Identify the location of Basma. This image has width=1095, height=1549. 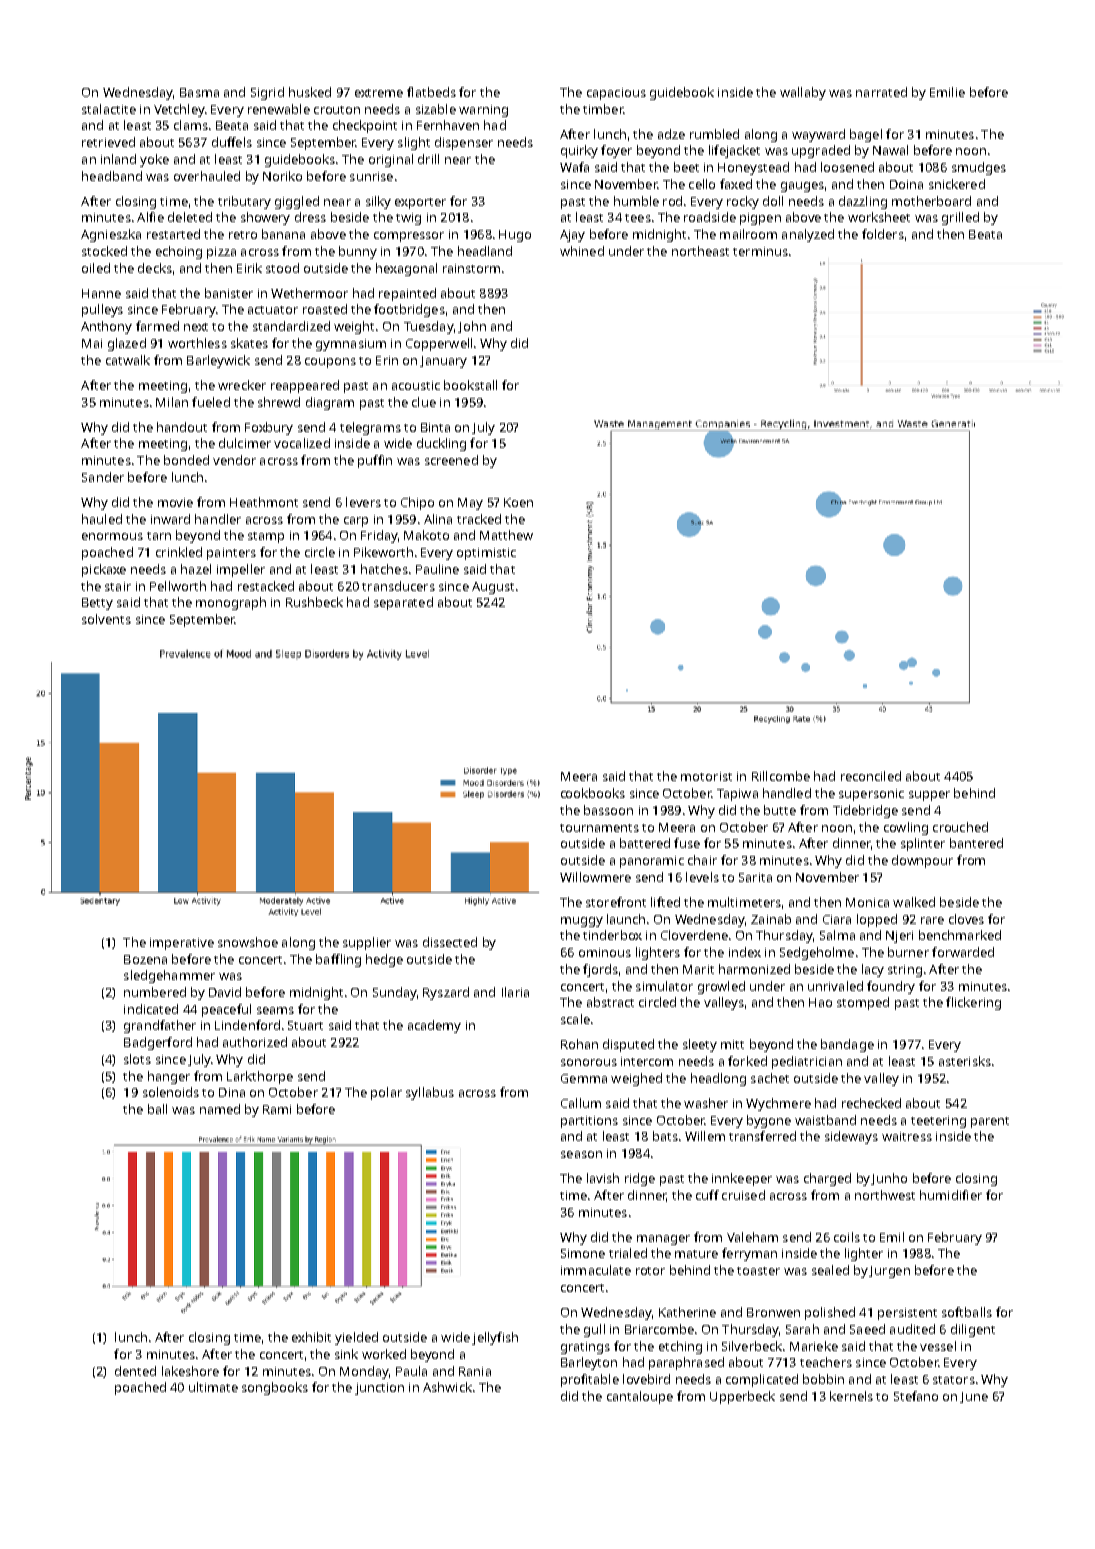
(199, 92).
